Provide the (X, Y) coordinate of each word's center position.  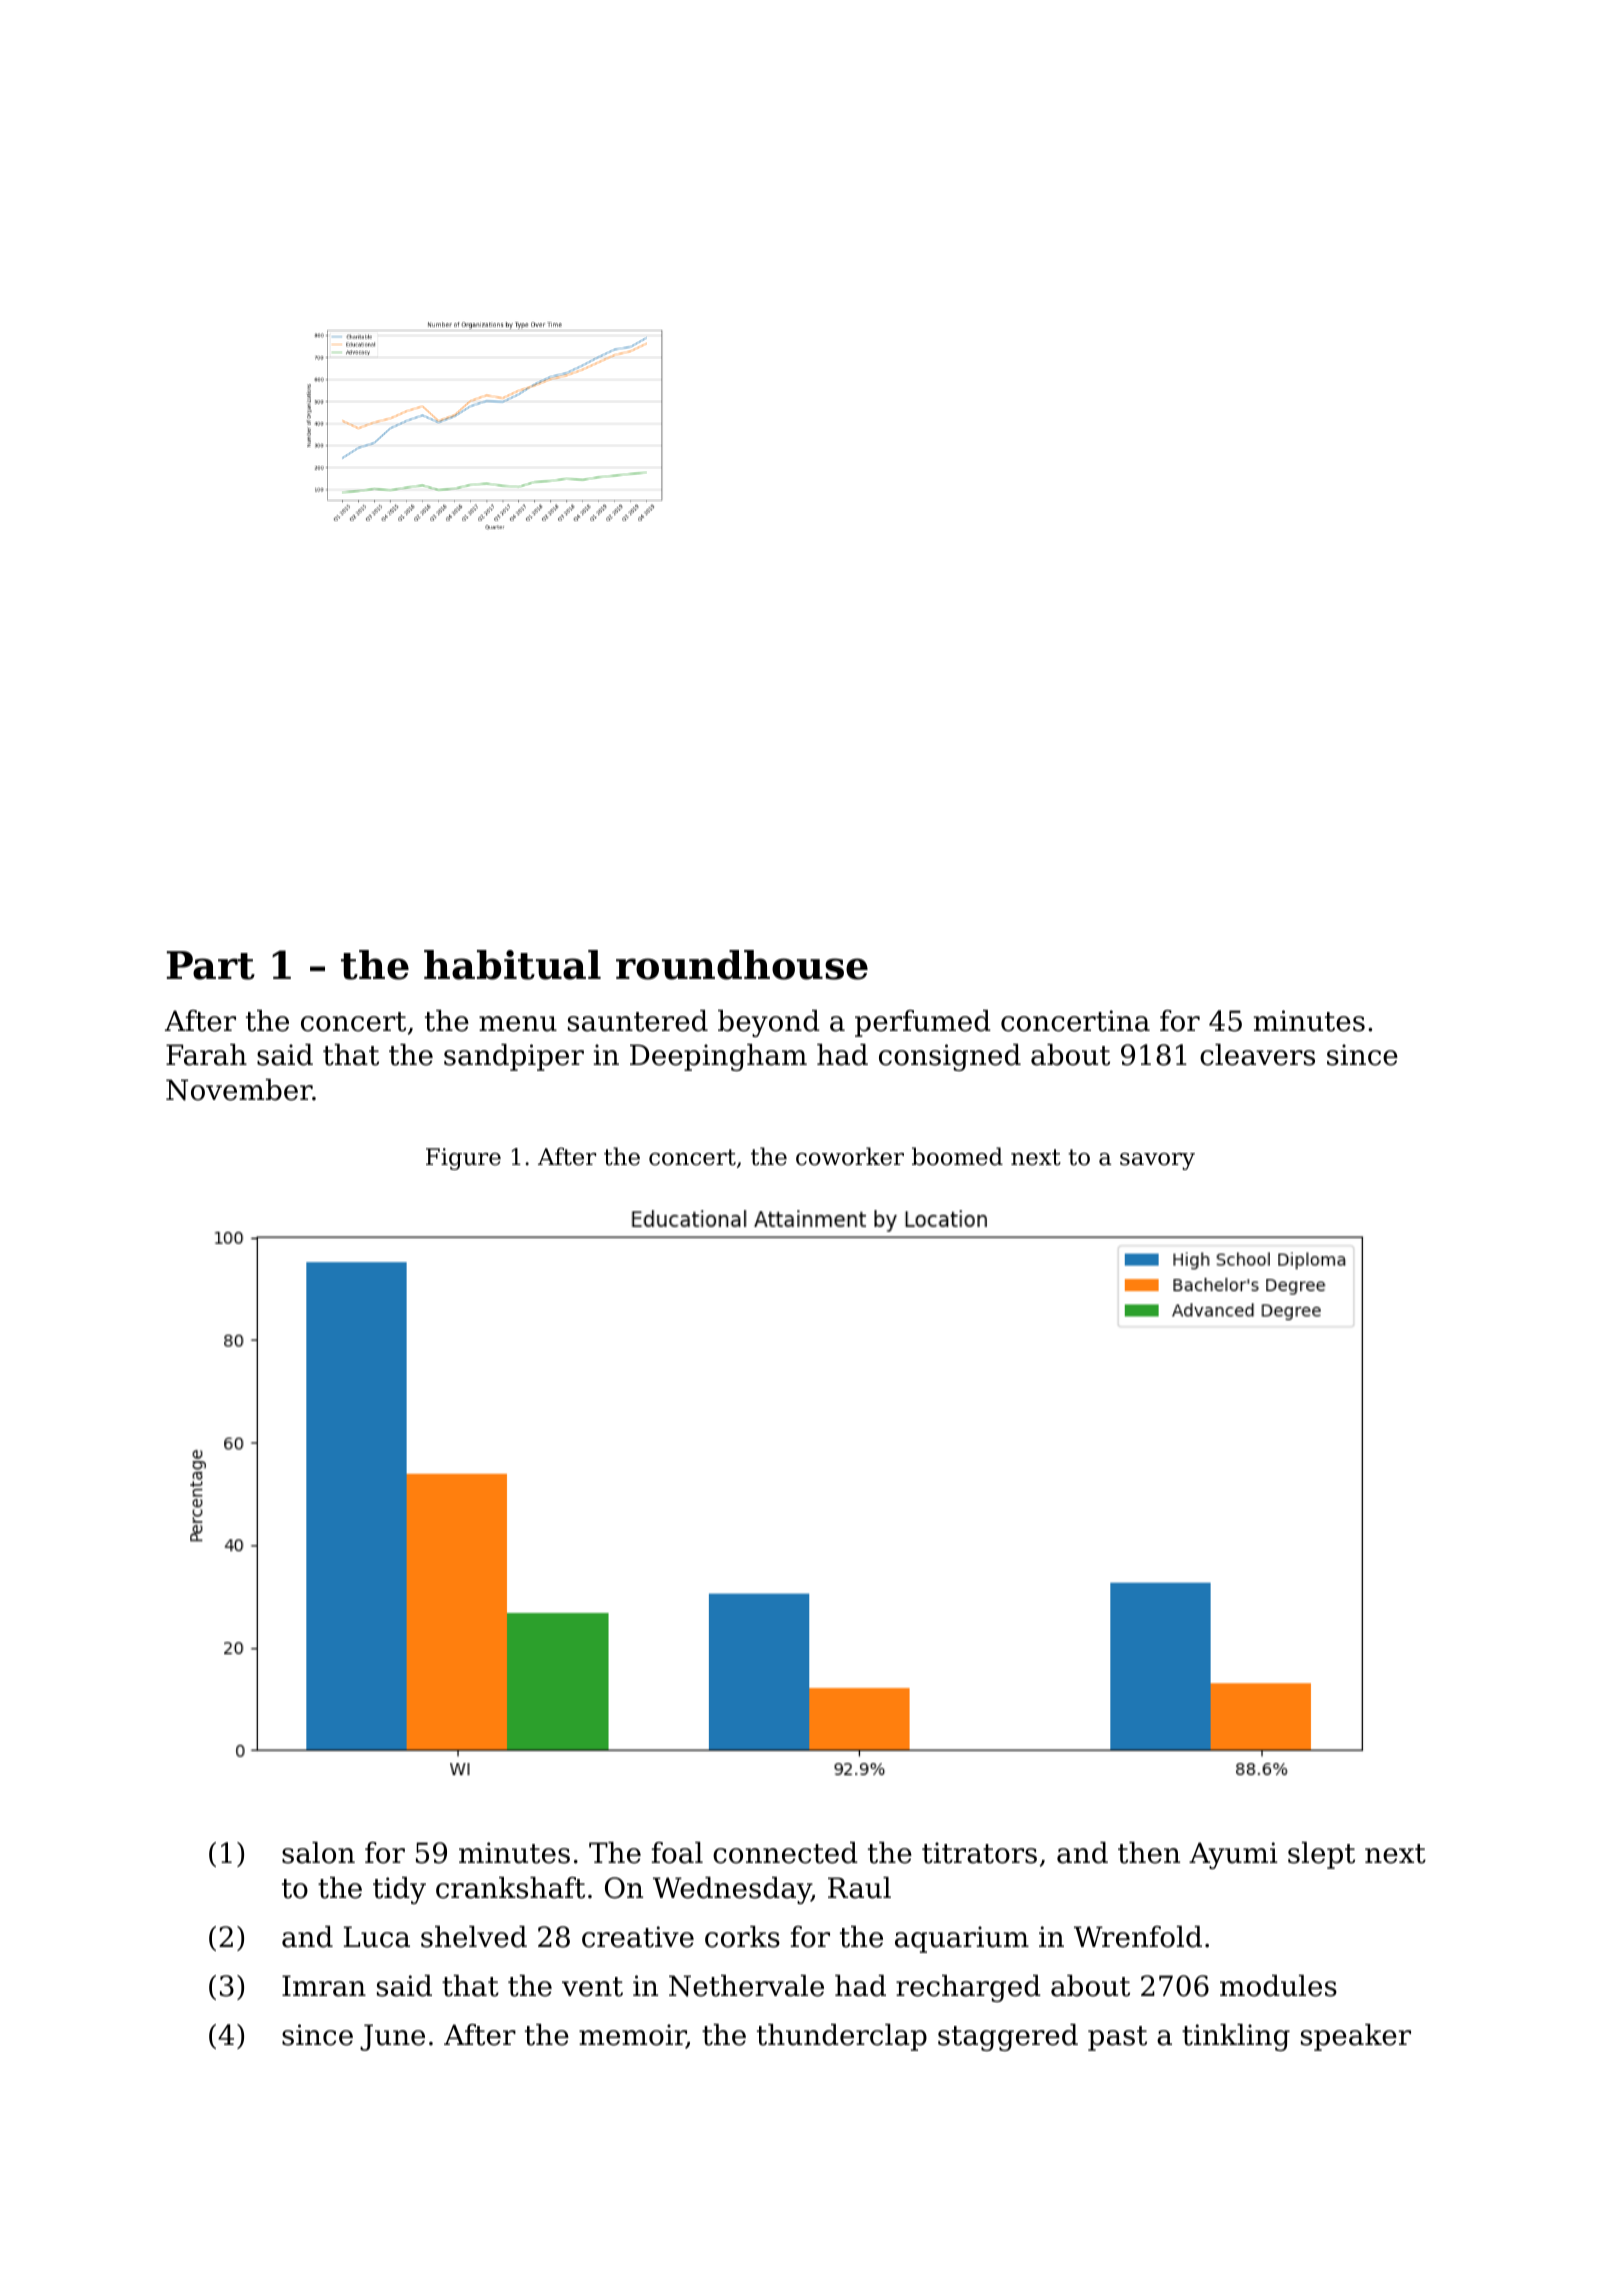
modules (1278, 1986)
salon (318, 1853)
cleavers (1257, 1055)
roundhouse (742, 965)
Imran (324, 1986)
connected (785, 1853)
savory (1157, 1161)
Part (211, 965)
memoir (632, 2036)
